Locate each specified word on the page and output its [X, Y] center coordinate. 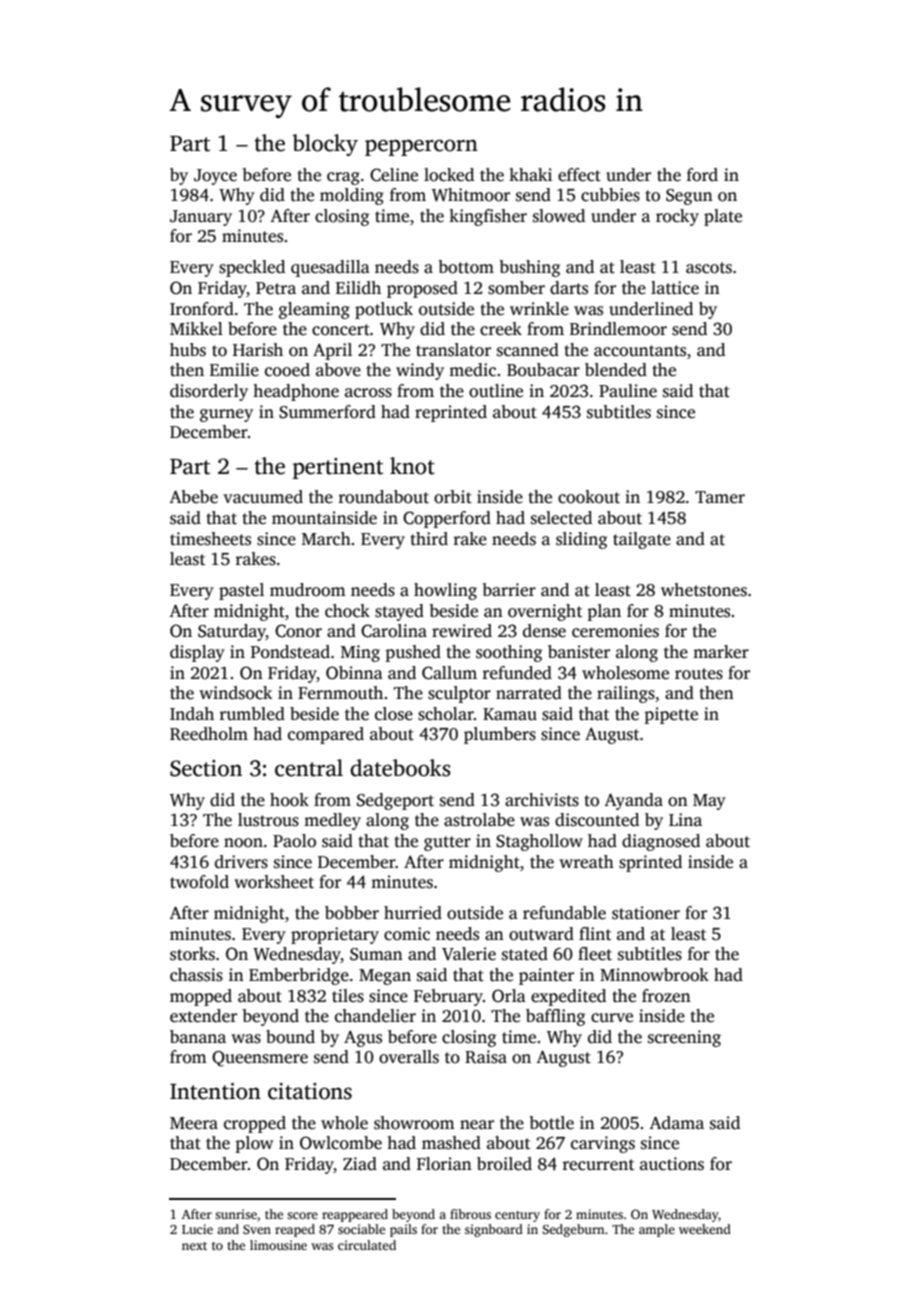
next [194, 1246]
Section [206, 768]
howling [445, 591]
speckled [252, 268]
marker [721, 652]
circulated [367, 1245]
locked [449, 175]
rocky [677, 217]
